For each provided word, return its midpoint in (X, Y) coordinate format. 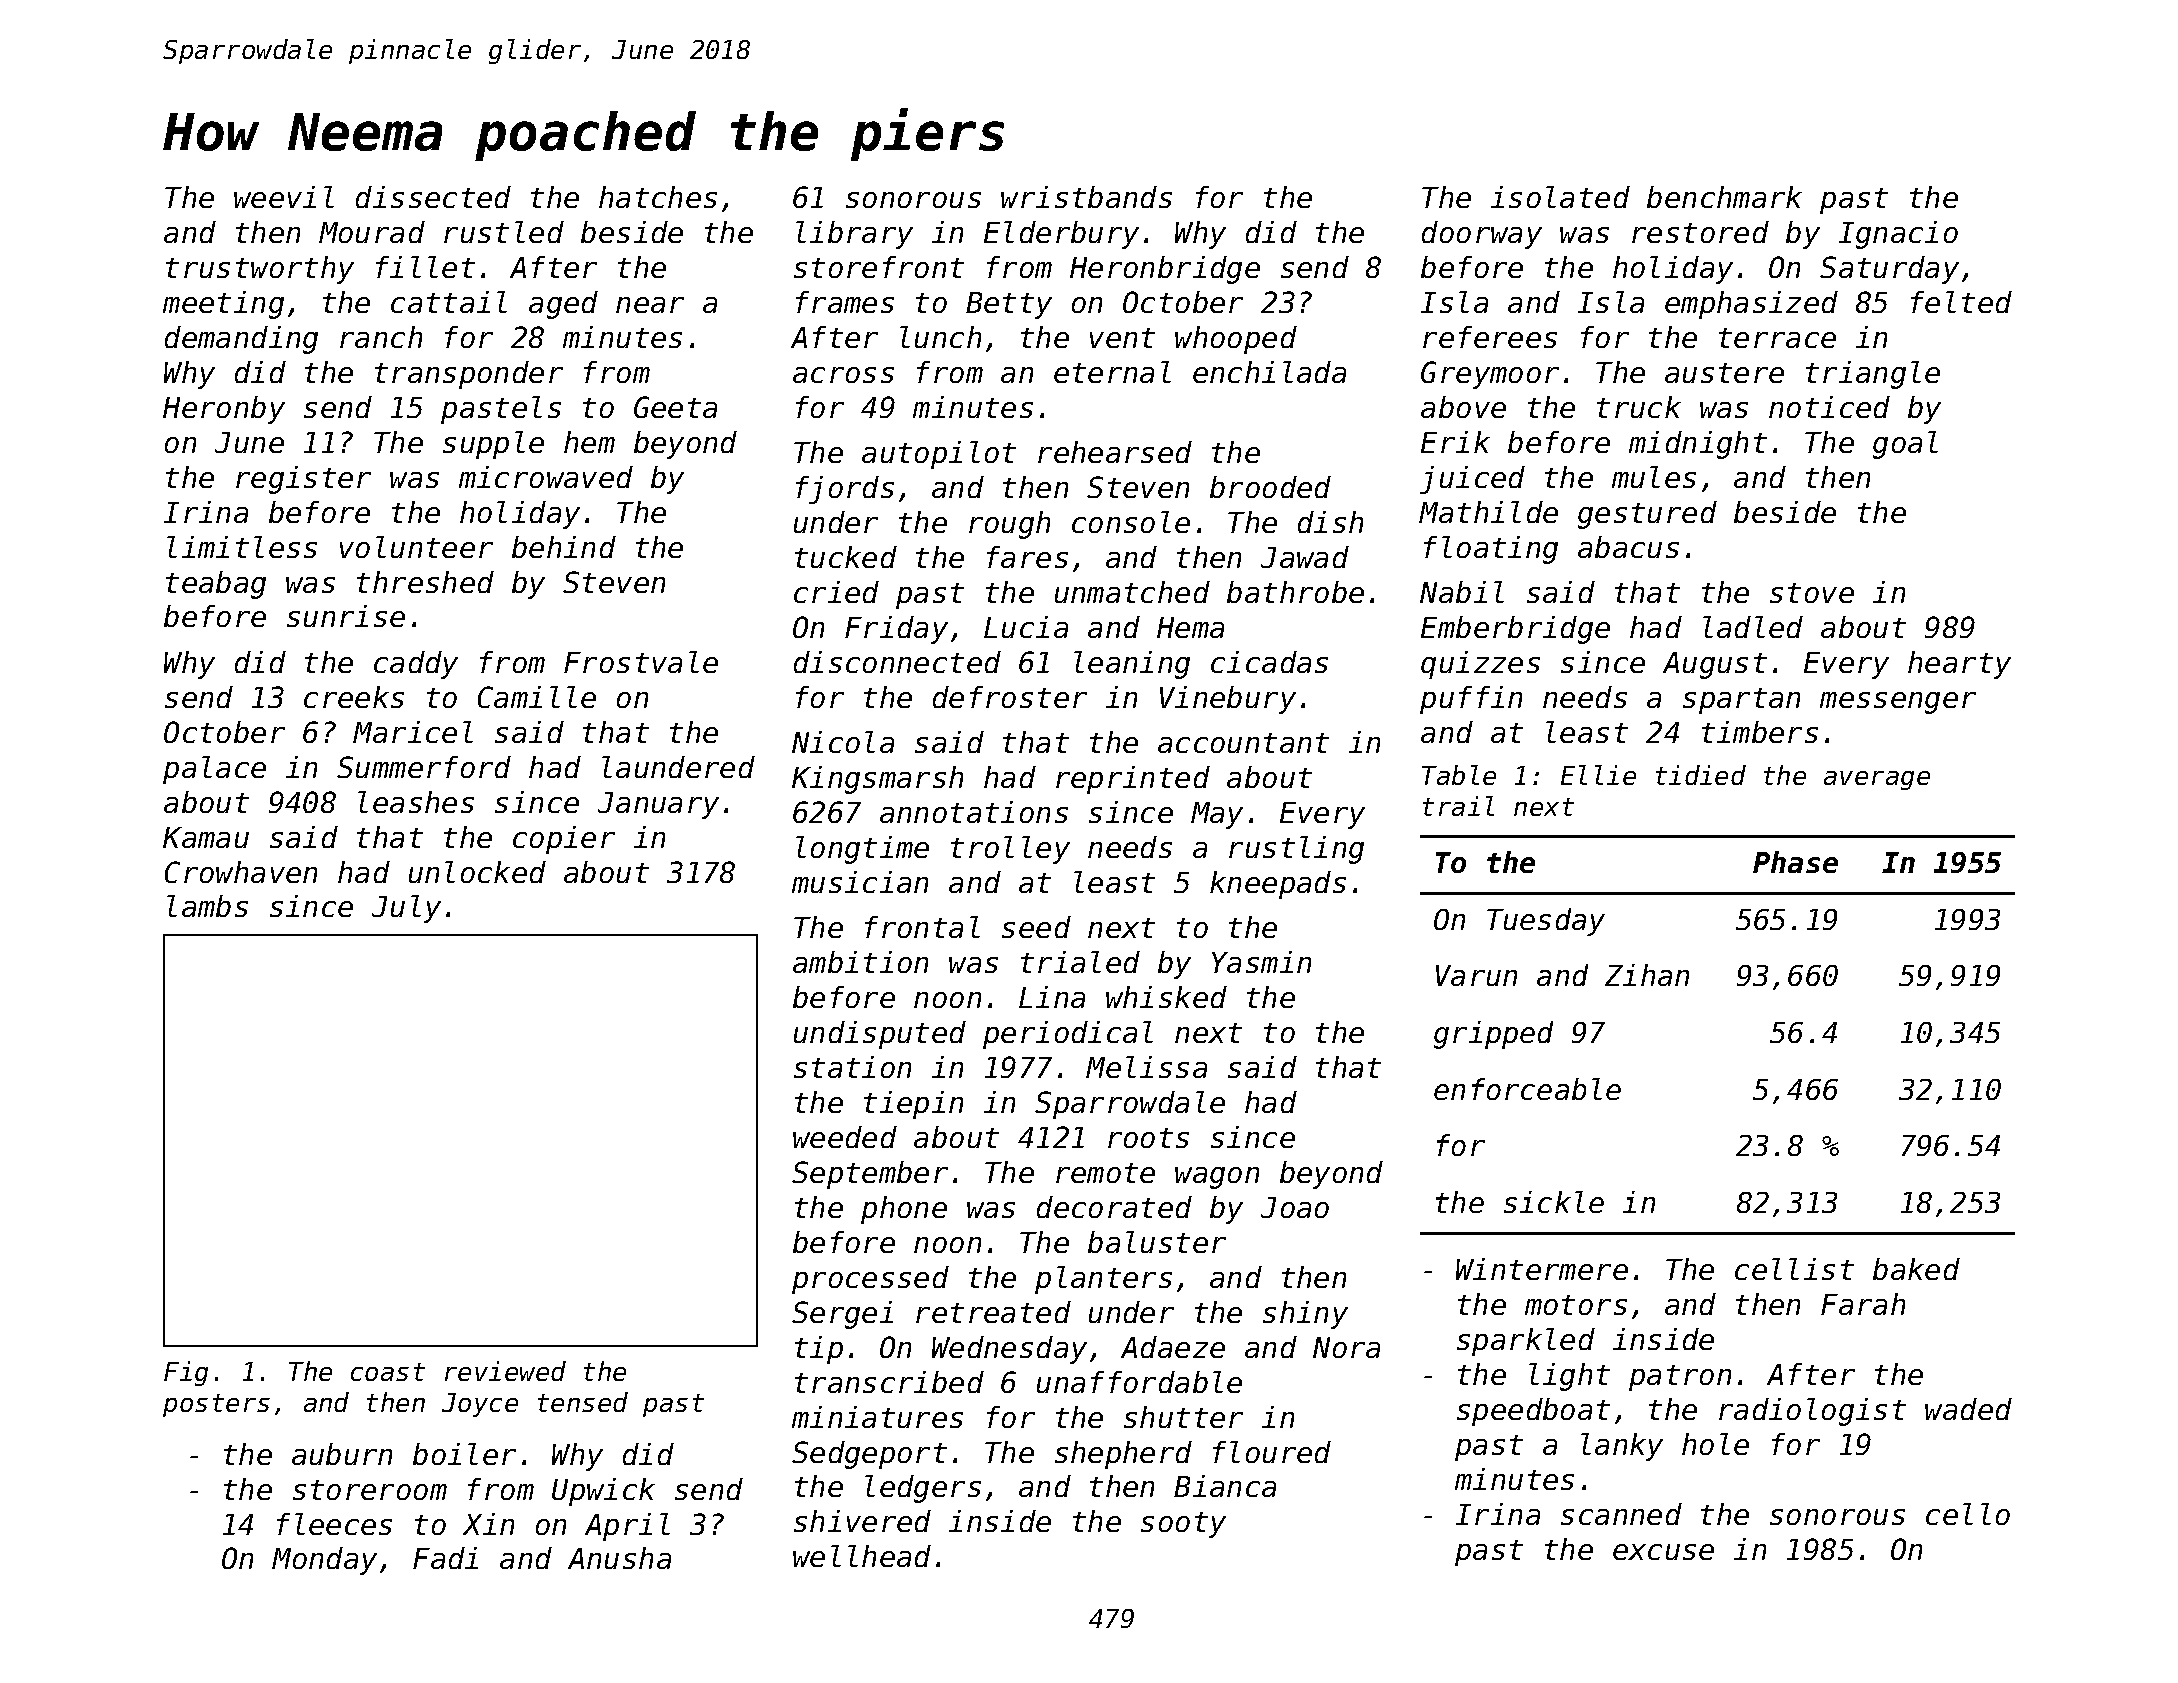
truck (1639, 407)
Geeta (675, 407)
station (852, 1067)
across (843, 375)
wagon (1217, 1178)
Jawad (1305, 557)
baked (1916, 1269)
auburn (342, 1454)
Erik (1455, 442)
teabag (216, 585)
